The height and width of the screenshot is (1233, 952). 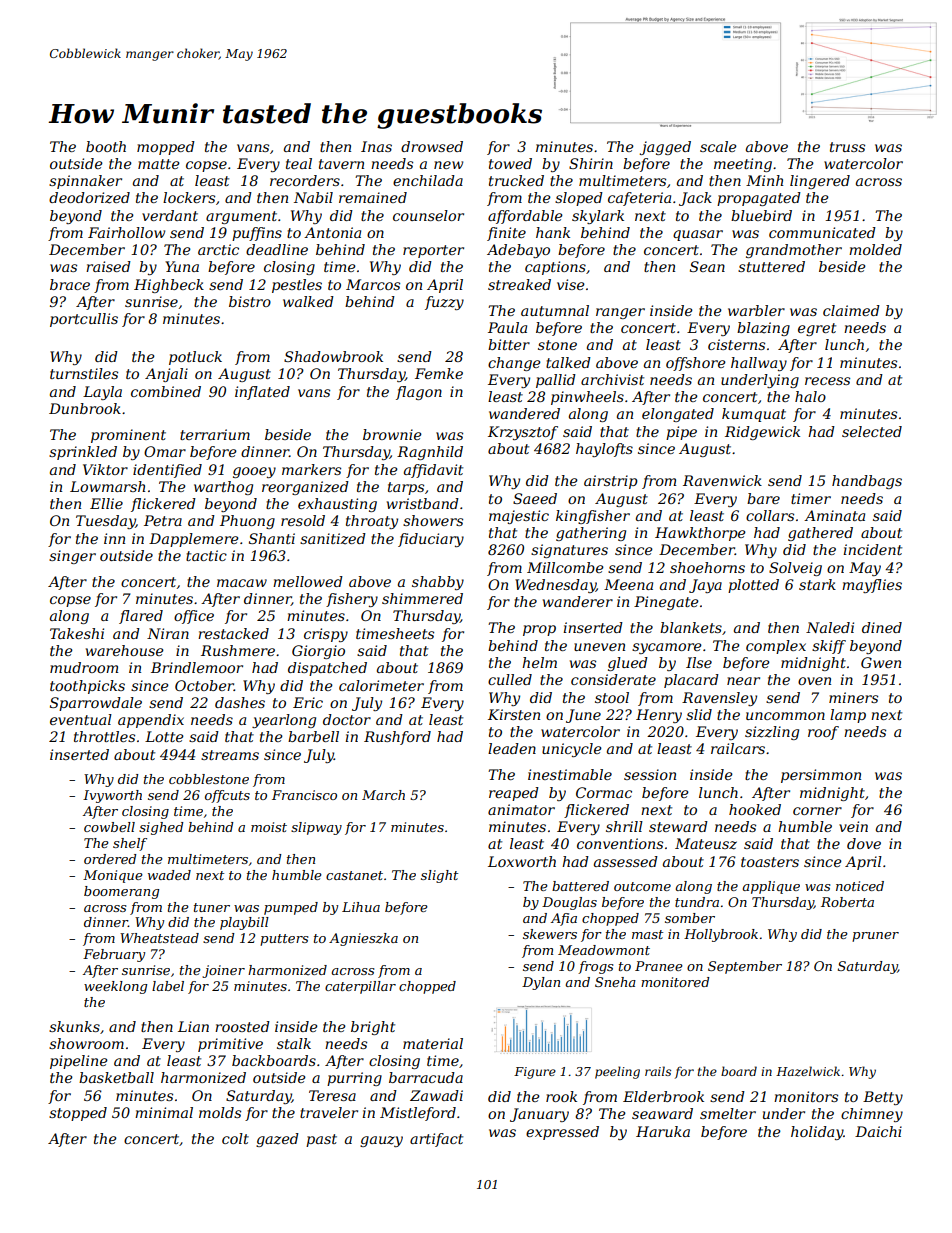 What do you see at coordinates (875, 937) in the screenshot?
I see `pruner` at bounding box center [875, 937].
